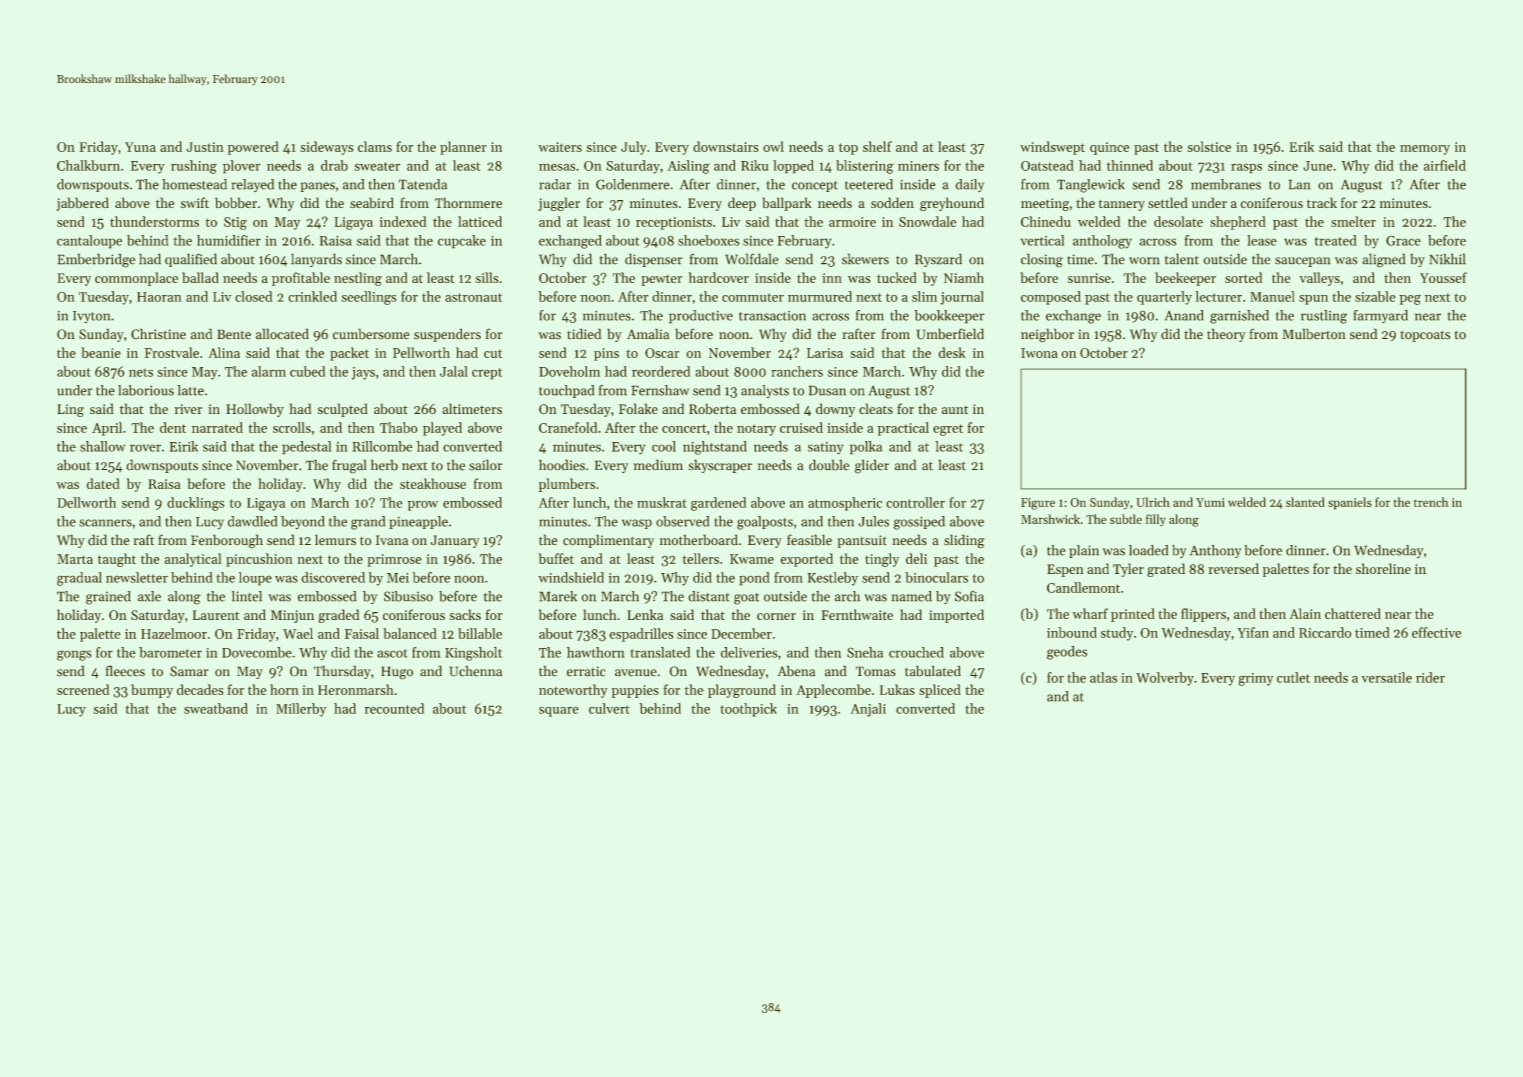 The height and width of the image is (1077, 1523). What do you see at coordinates (253, 148) in the image?
I see `powered` at bounding box center [253, 148].
